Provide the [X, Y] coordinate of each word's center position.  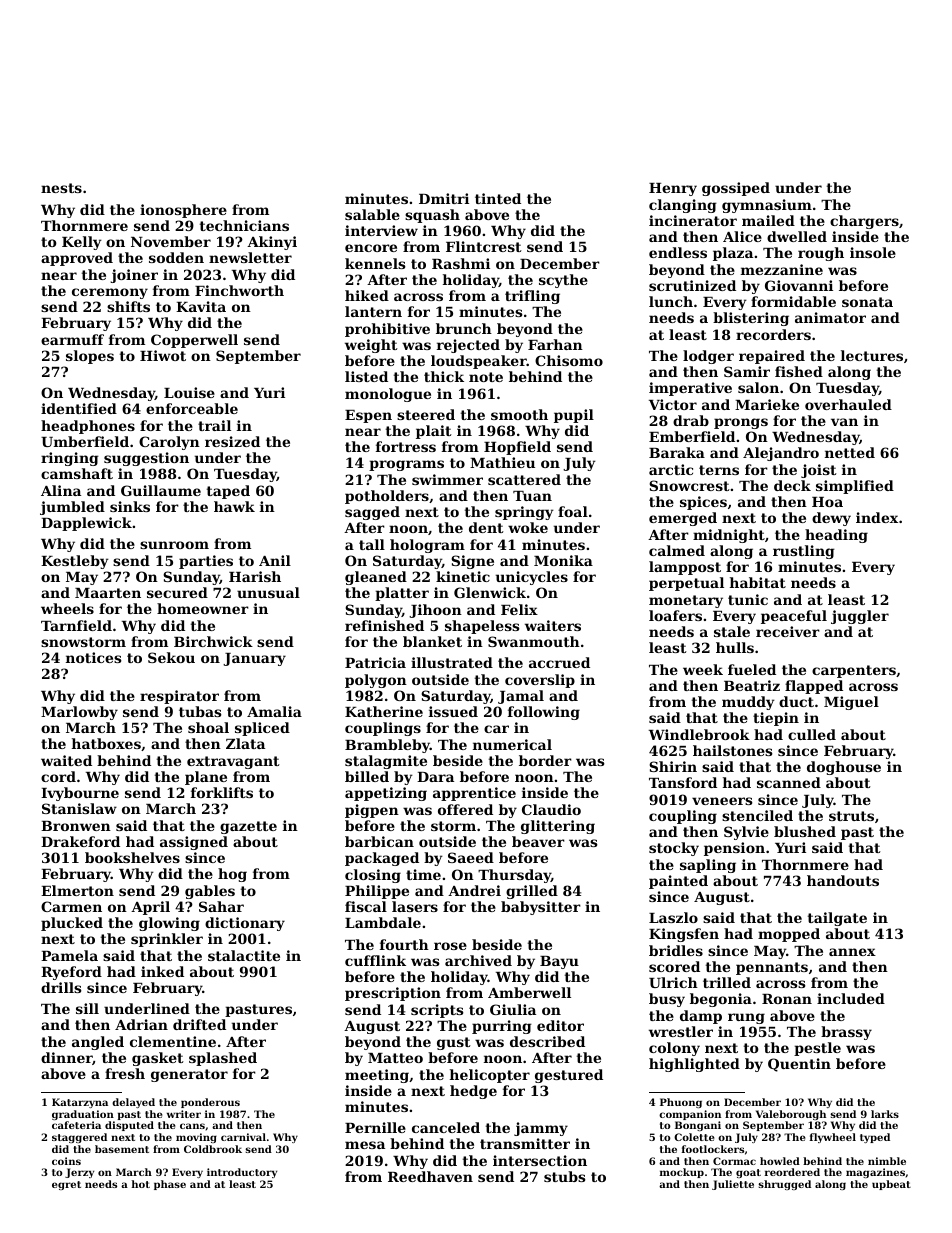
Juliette [733, 1185]
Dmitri [444, 198]
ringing [70, 459]
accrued [559, 662]
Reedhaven [430, 1176]
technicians [244, 225]
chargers [864, 222]
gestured [569, 1076]
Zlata [245, 743]
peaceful [794, 617]
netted [850, 452]
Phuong [681, 1103]
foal [573, 511]
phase [170, 1185]
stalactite [244, 955]
